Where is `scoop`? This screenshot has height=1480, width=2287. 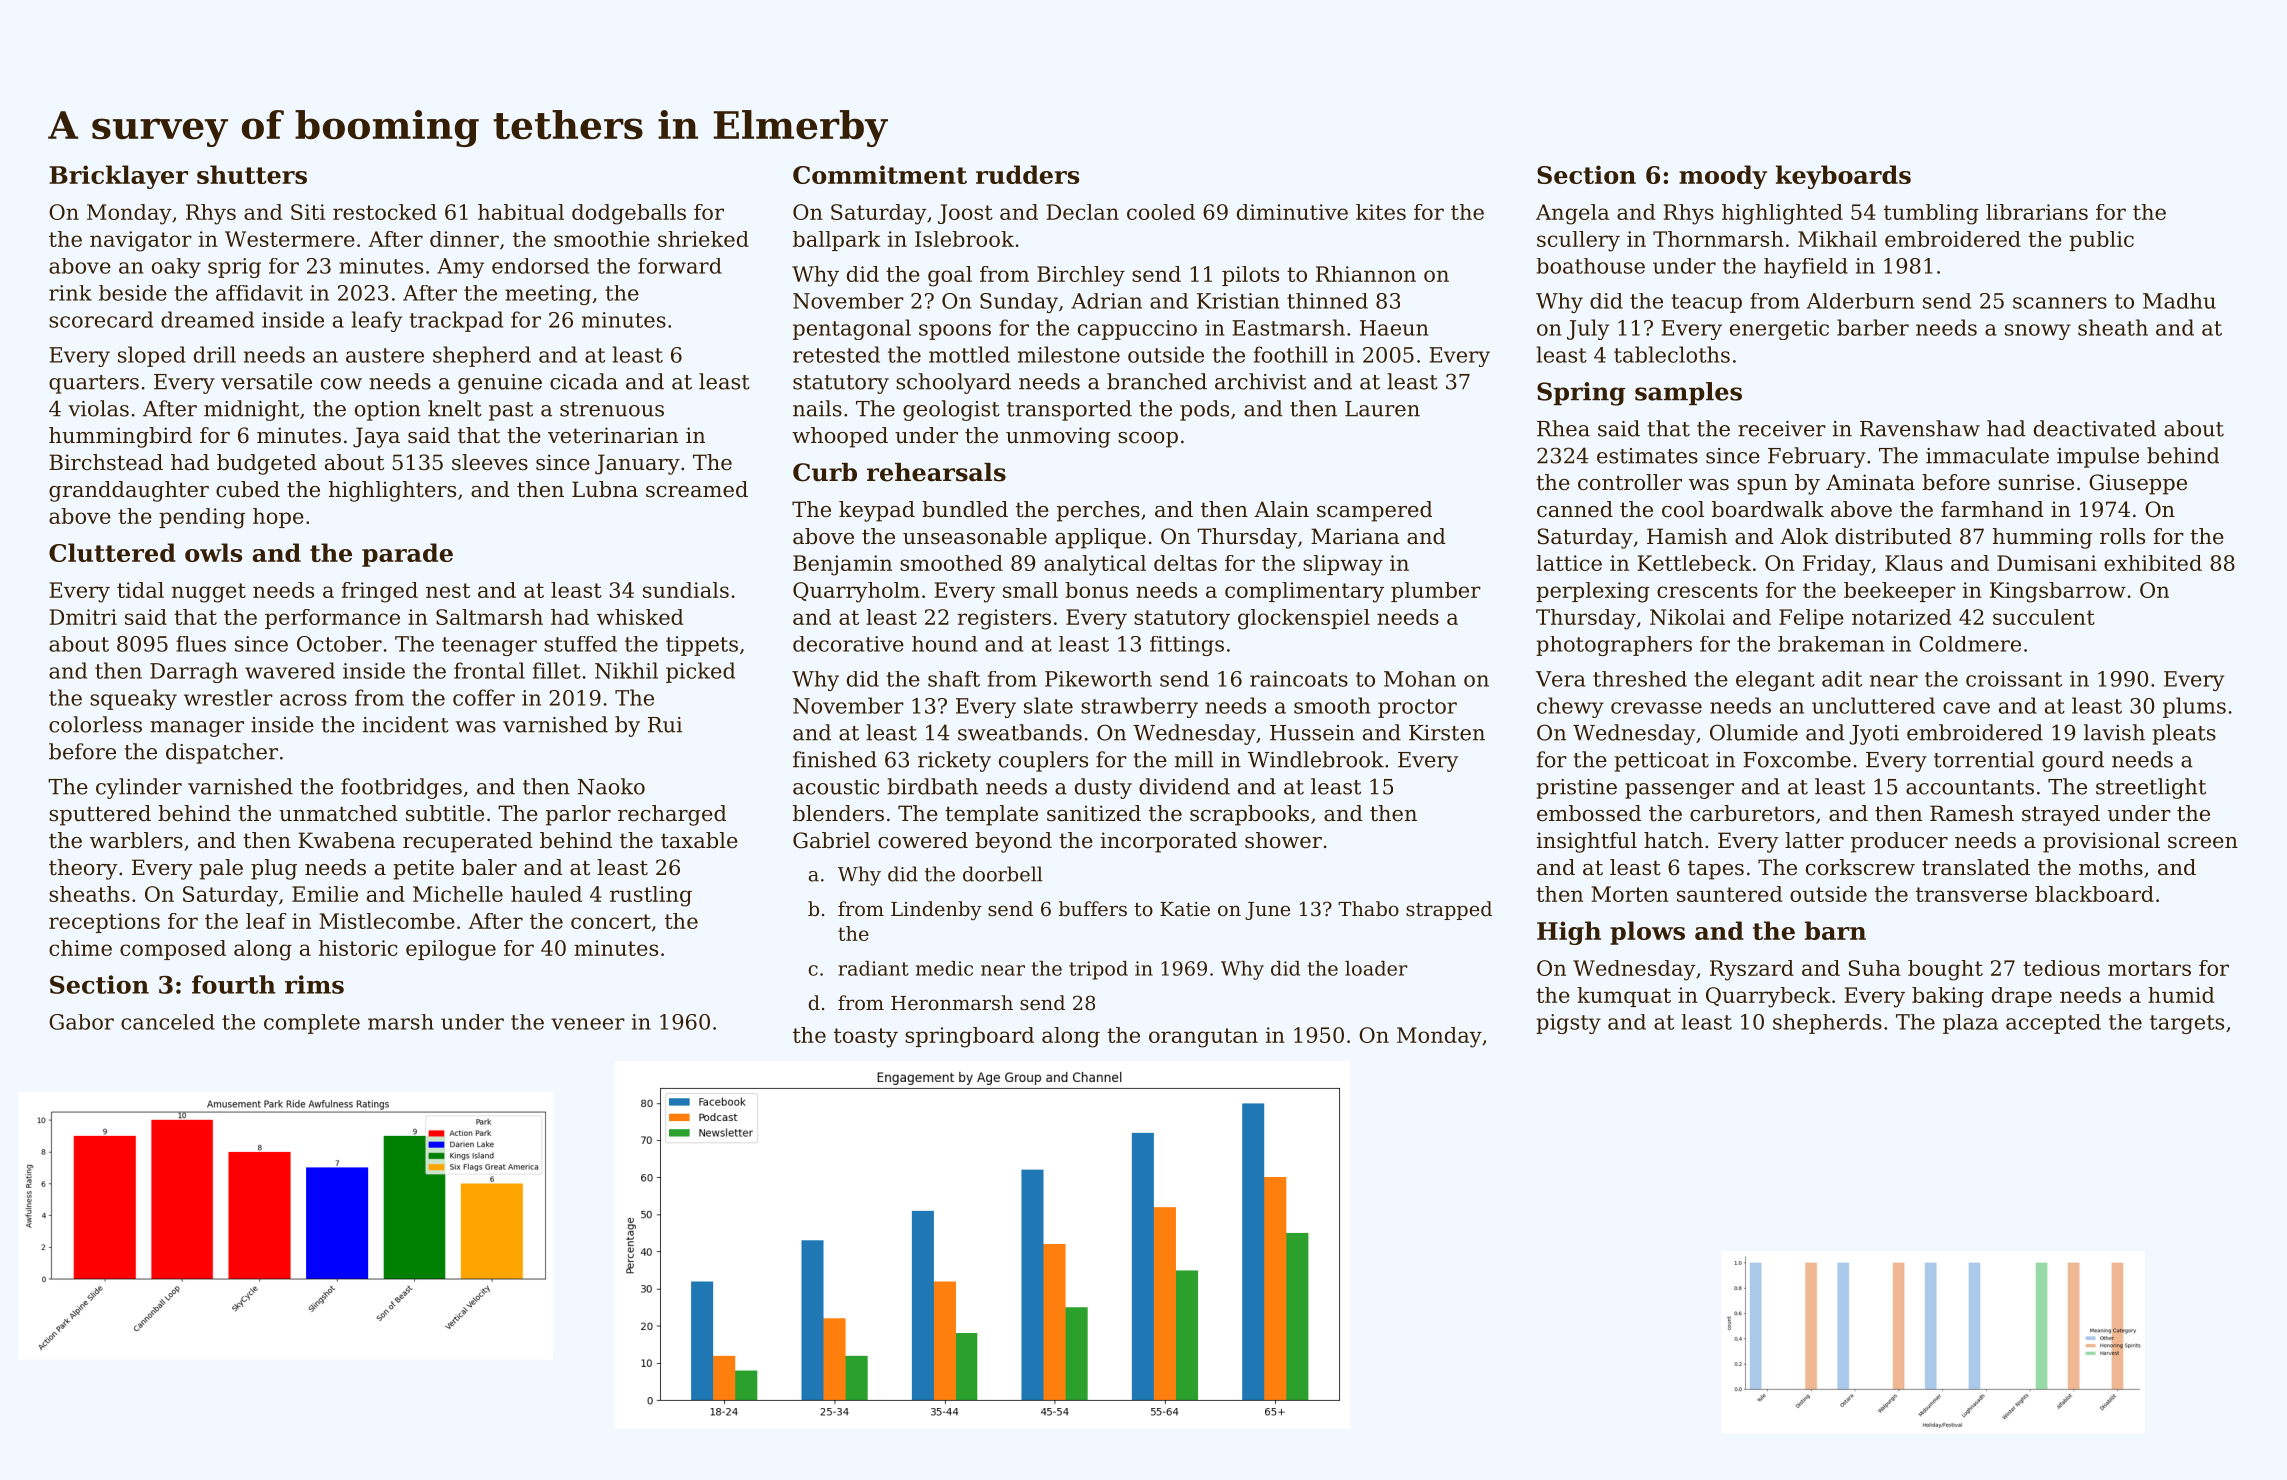
scoop is located at coordinates (1148, 440).
